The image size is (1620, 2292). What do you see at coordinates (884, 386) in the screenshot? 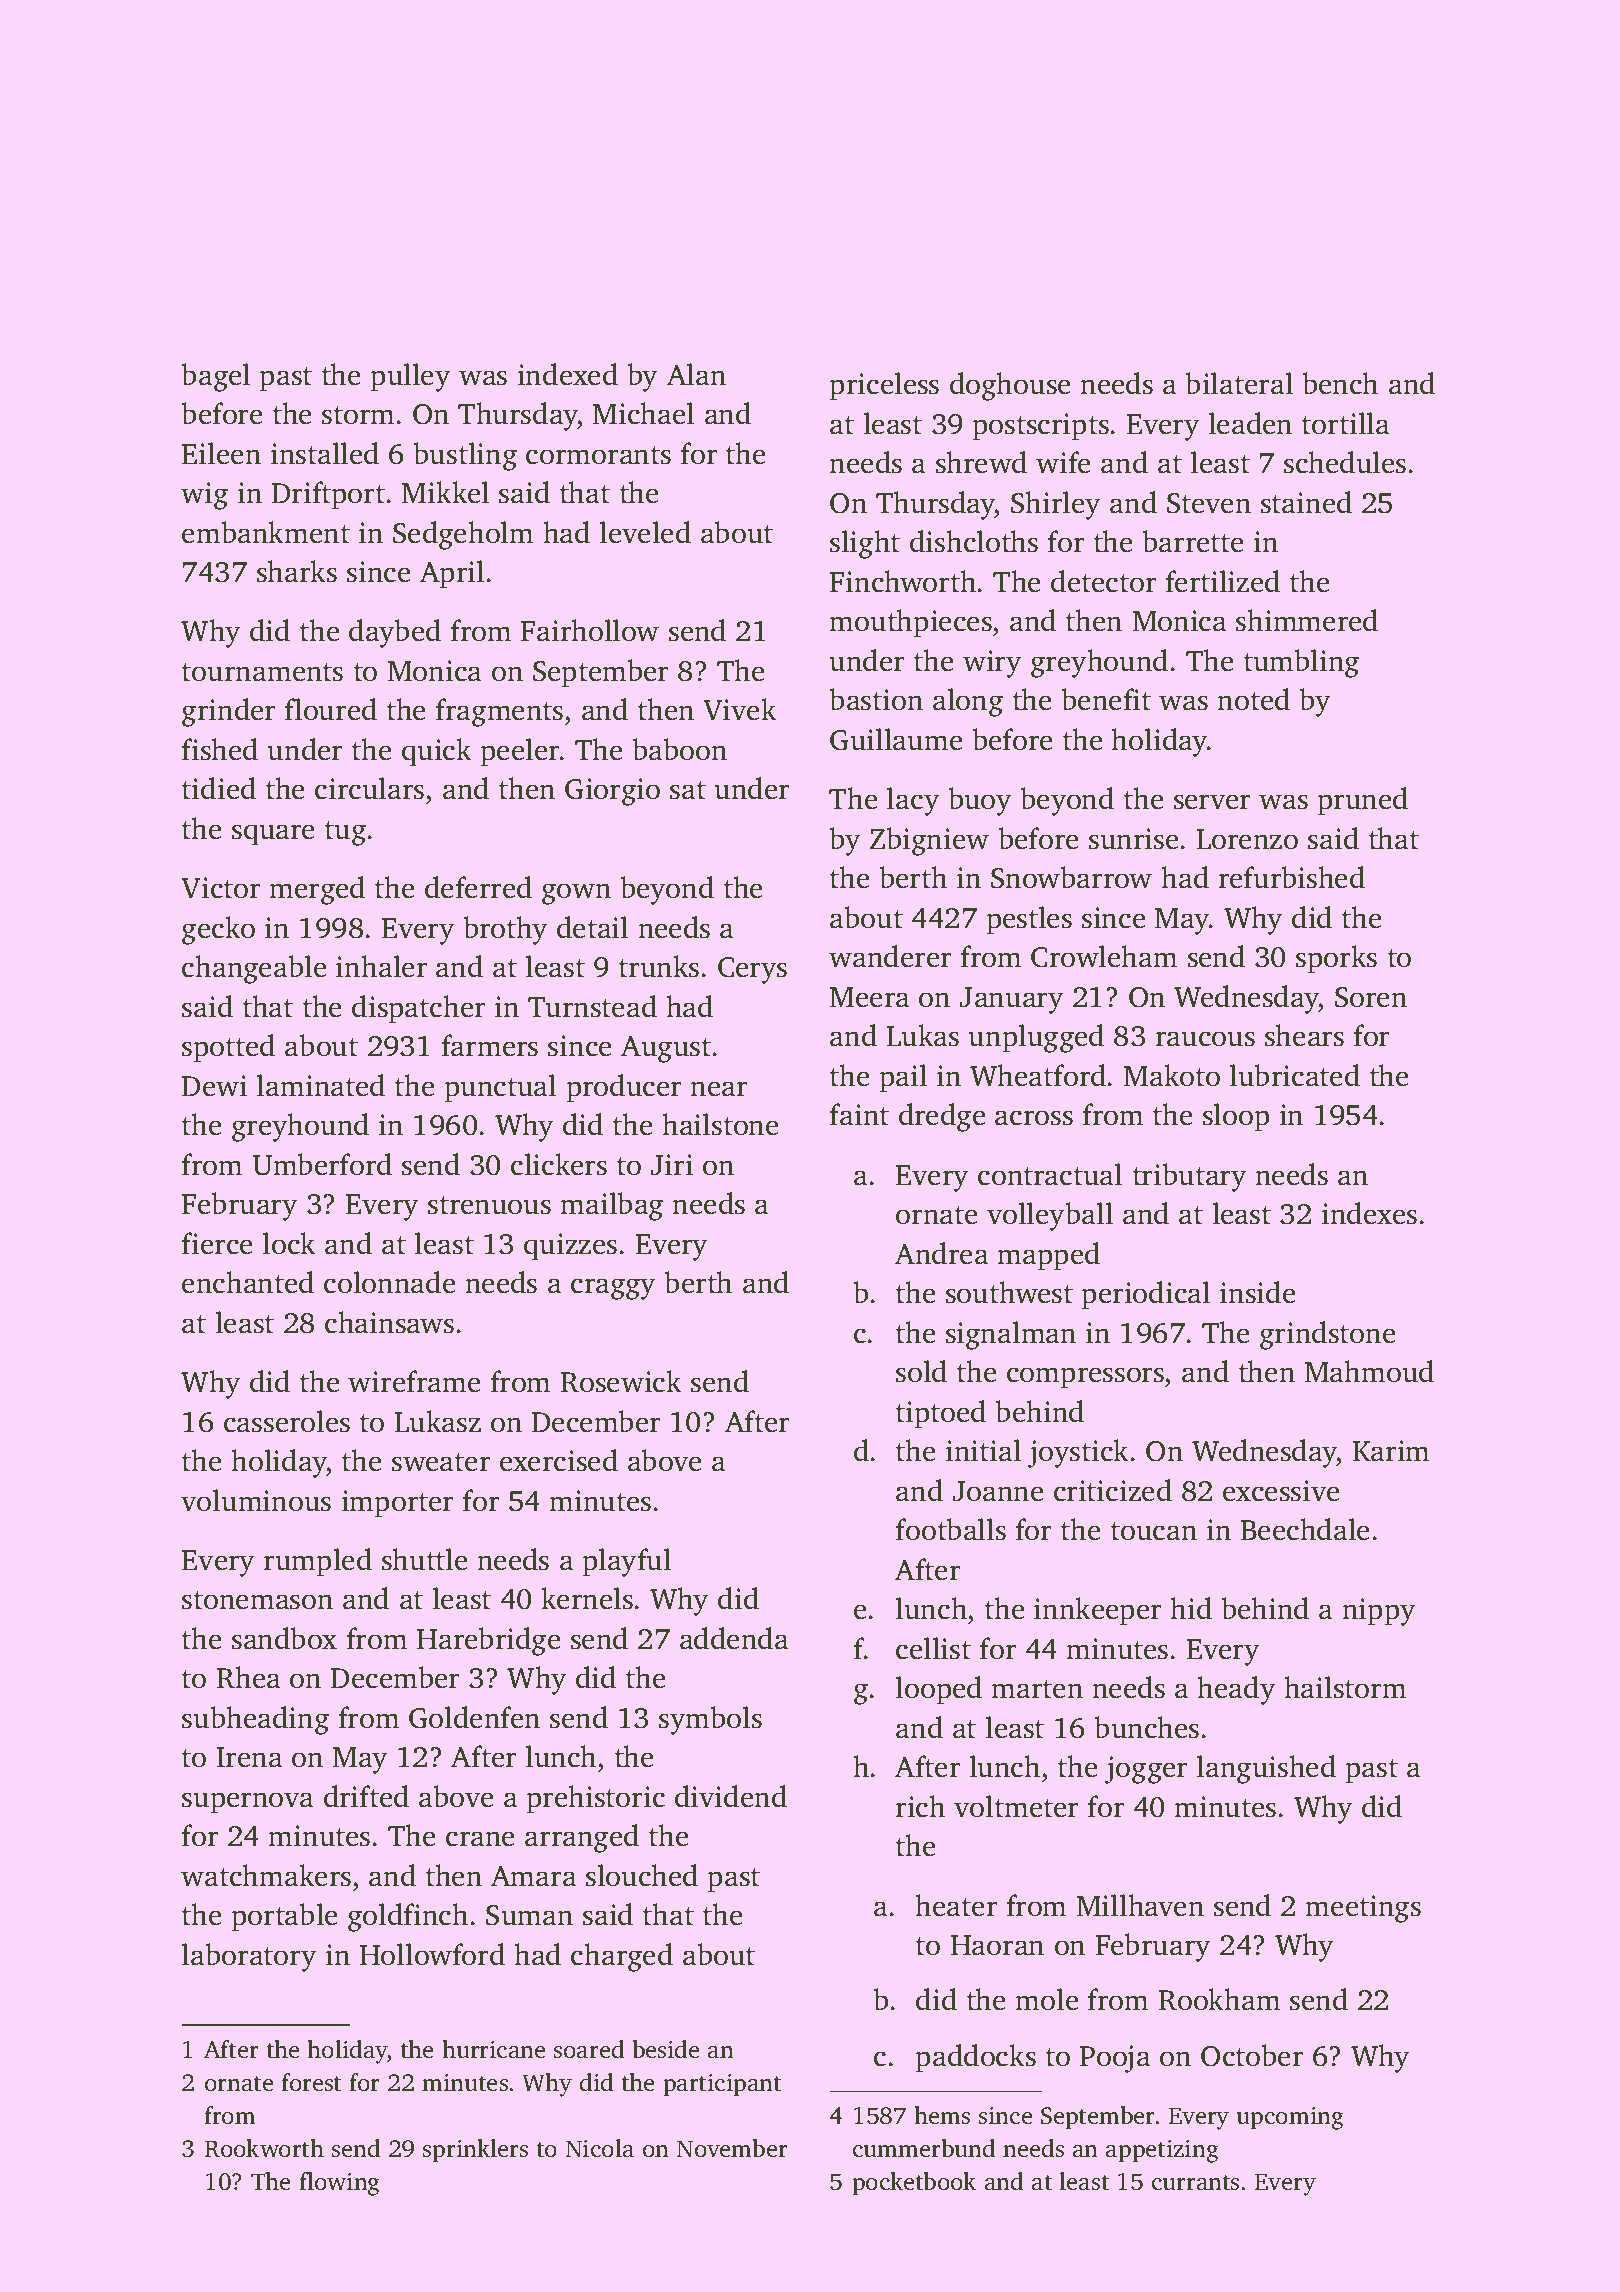
I see `priceless` at bounding box center [884, 386].
